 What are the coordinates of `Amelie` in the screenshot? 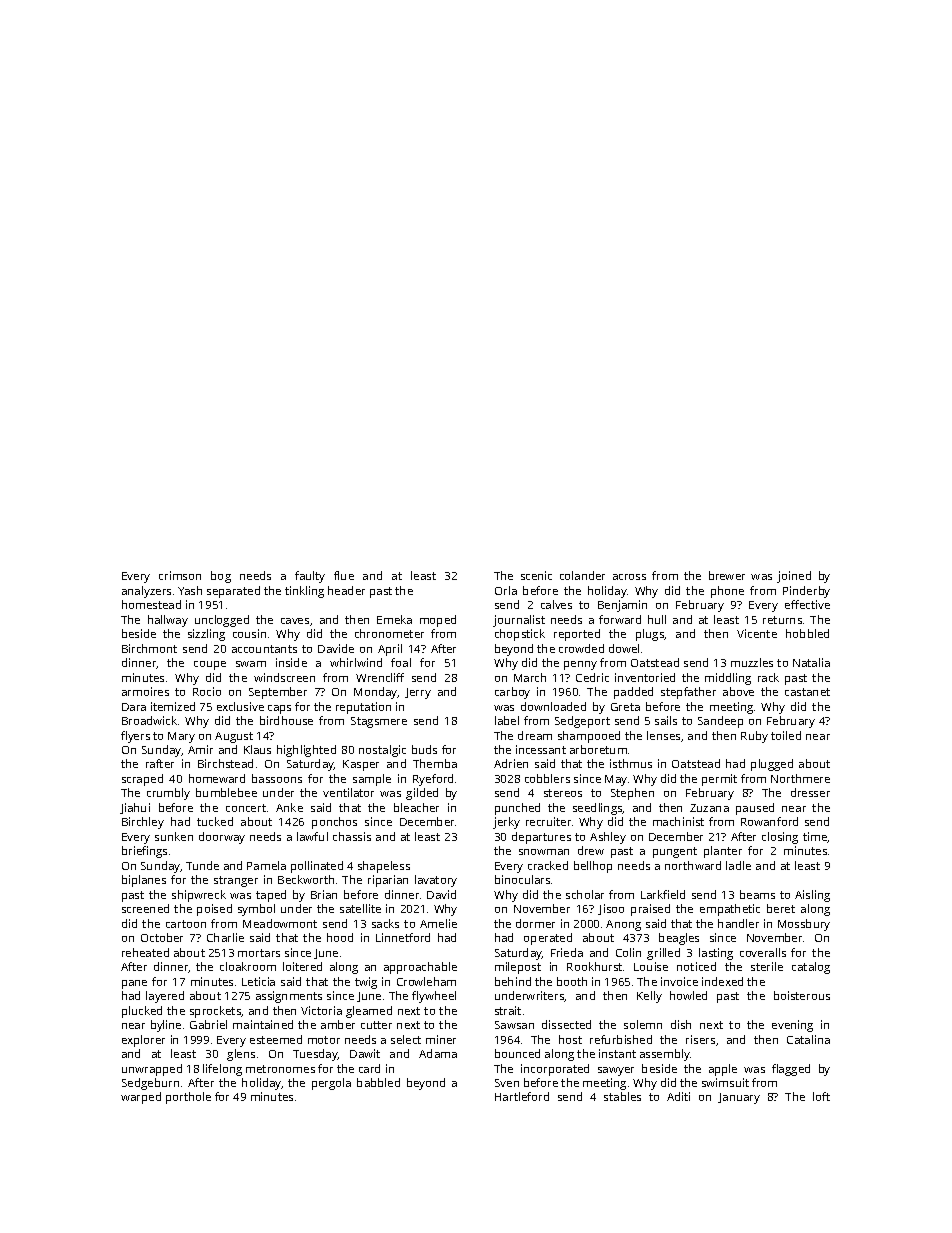 It's located at (438, 923).
